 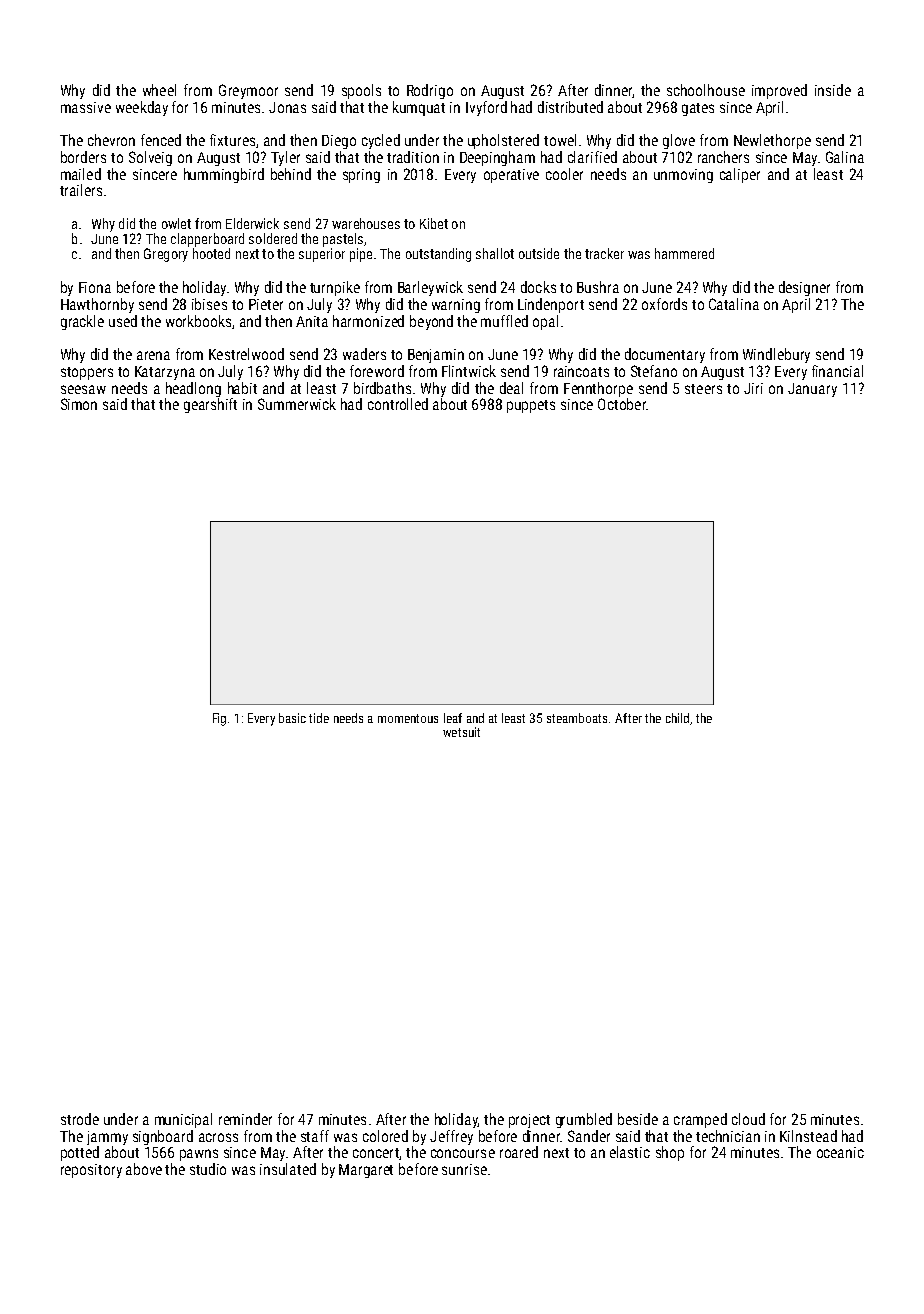 What do you see at coordinates (408, 718) in the document?
I see `momentous` at bounding box center [408, 718].
